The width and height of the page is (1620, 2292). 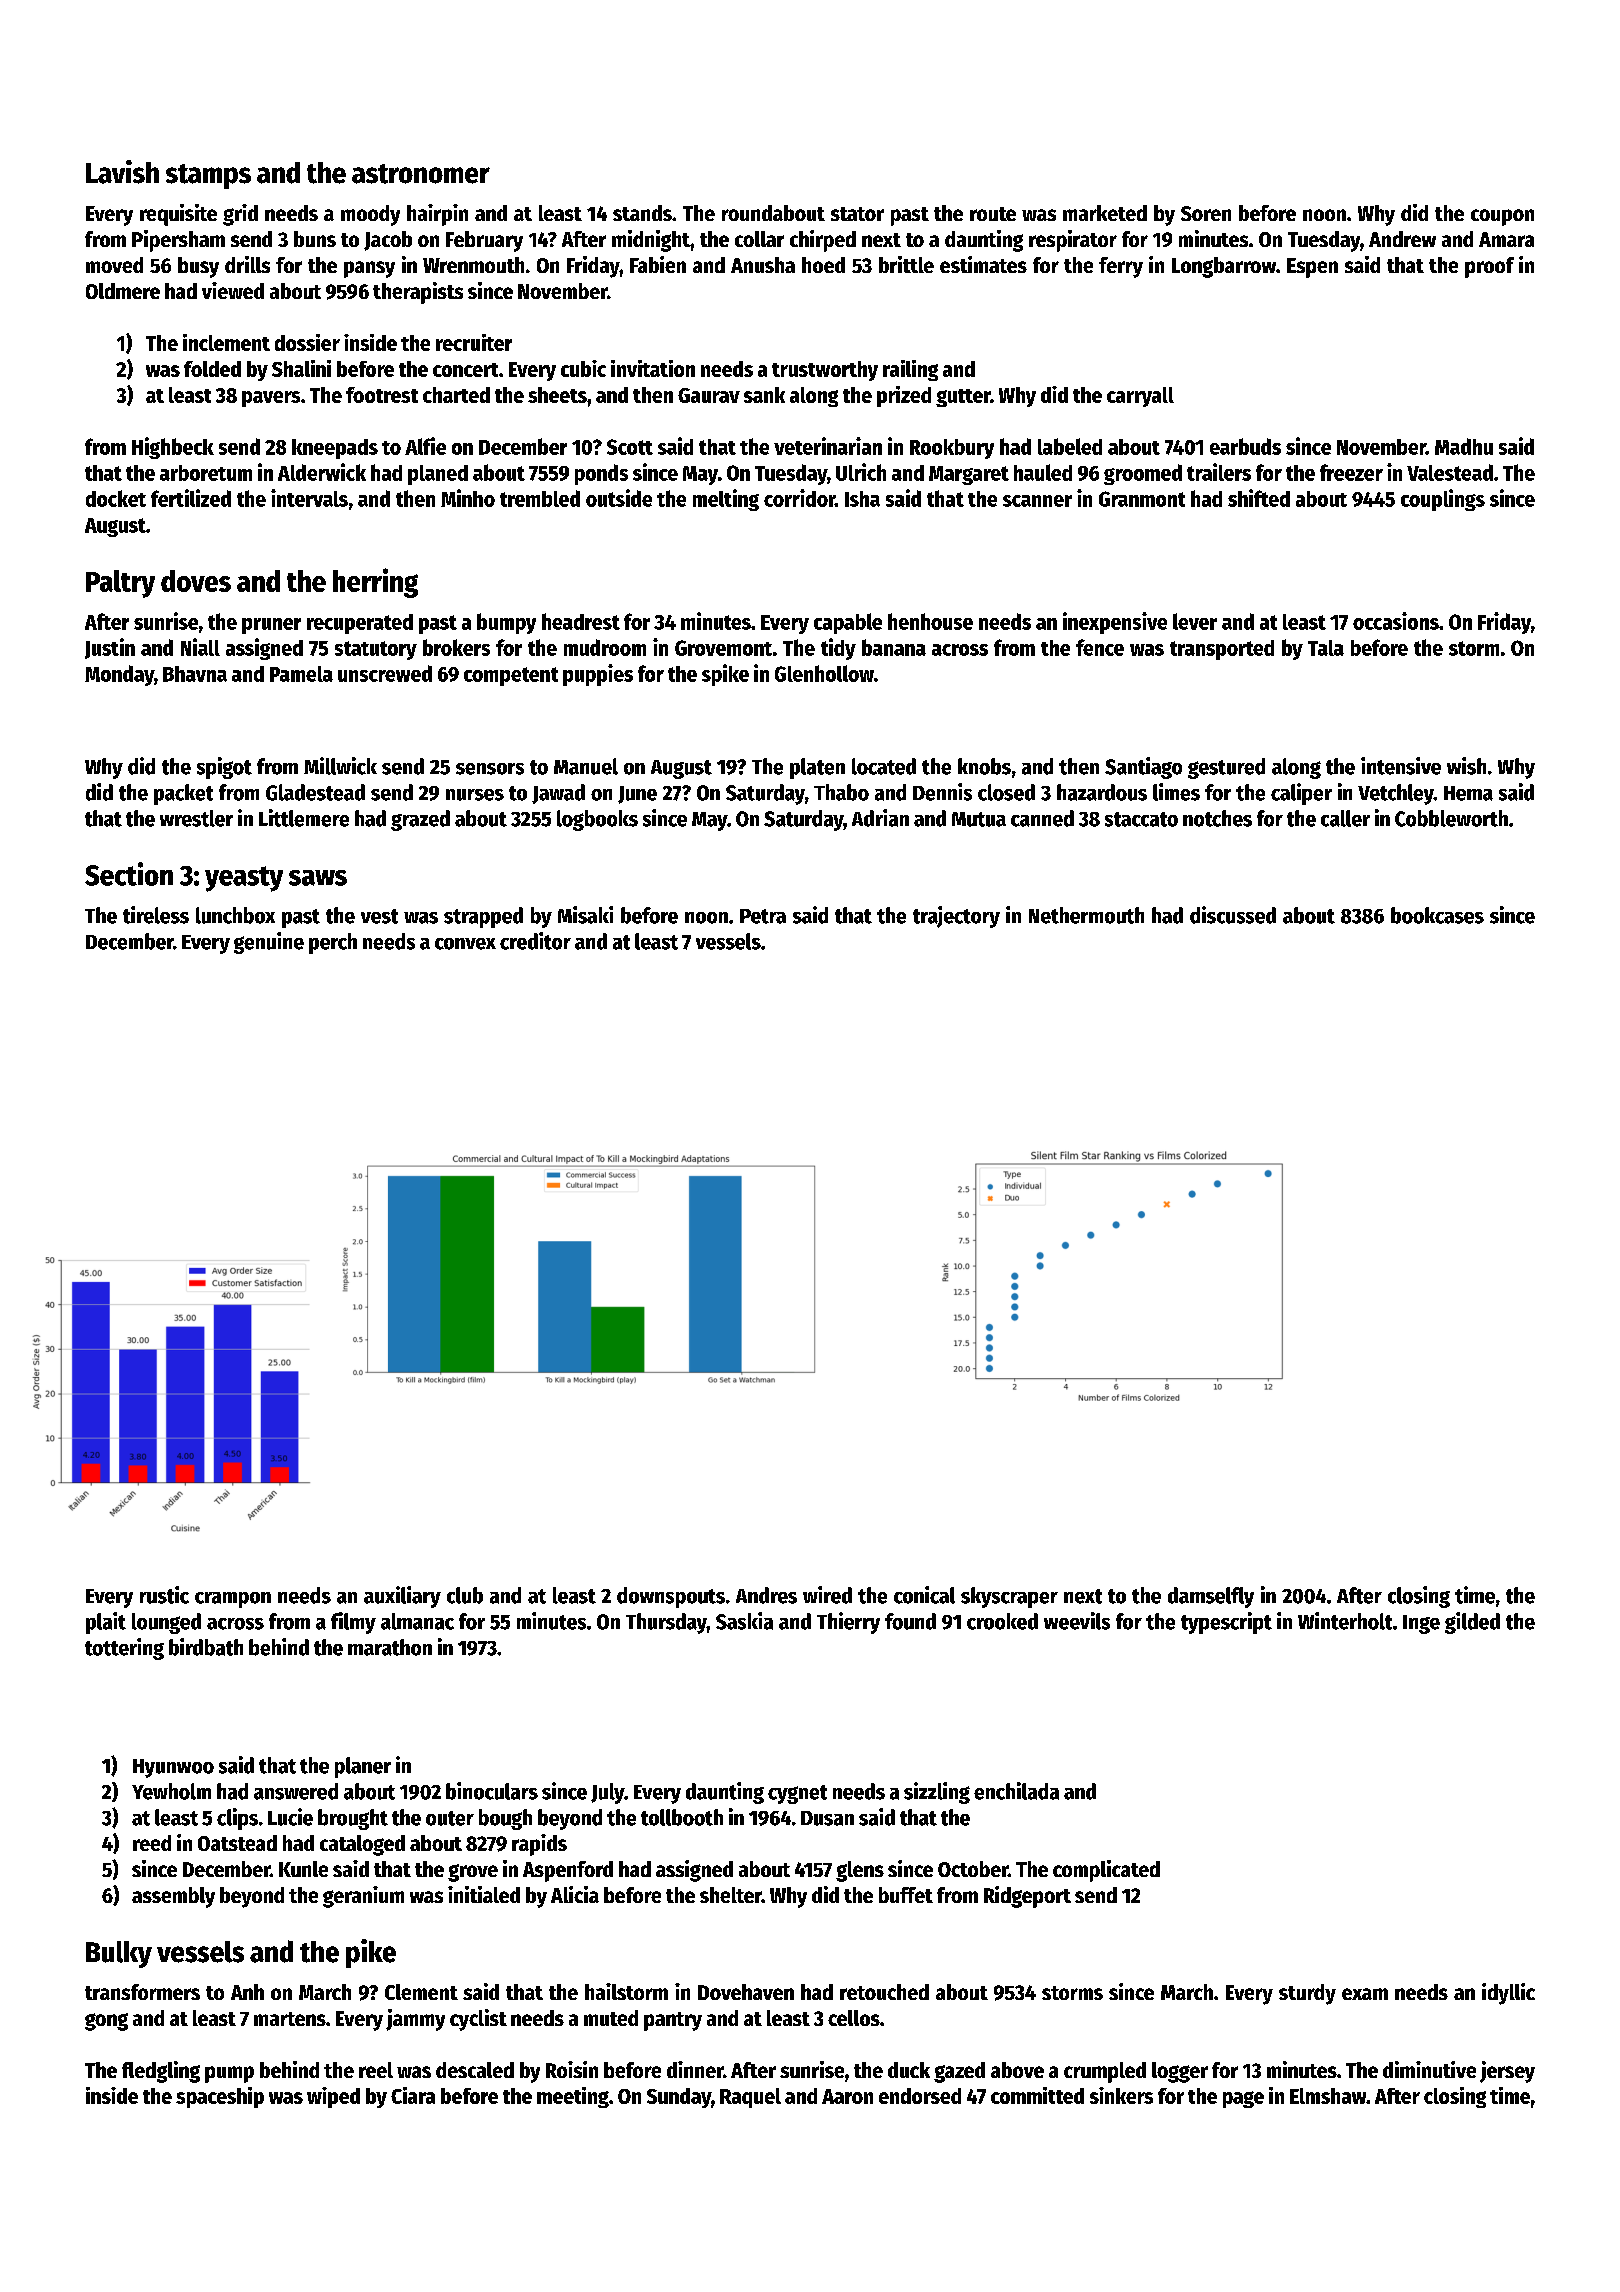 What do you see at coordinates (642, 213) in the page?
I see `stands` at bounding box center [642, 213].
